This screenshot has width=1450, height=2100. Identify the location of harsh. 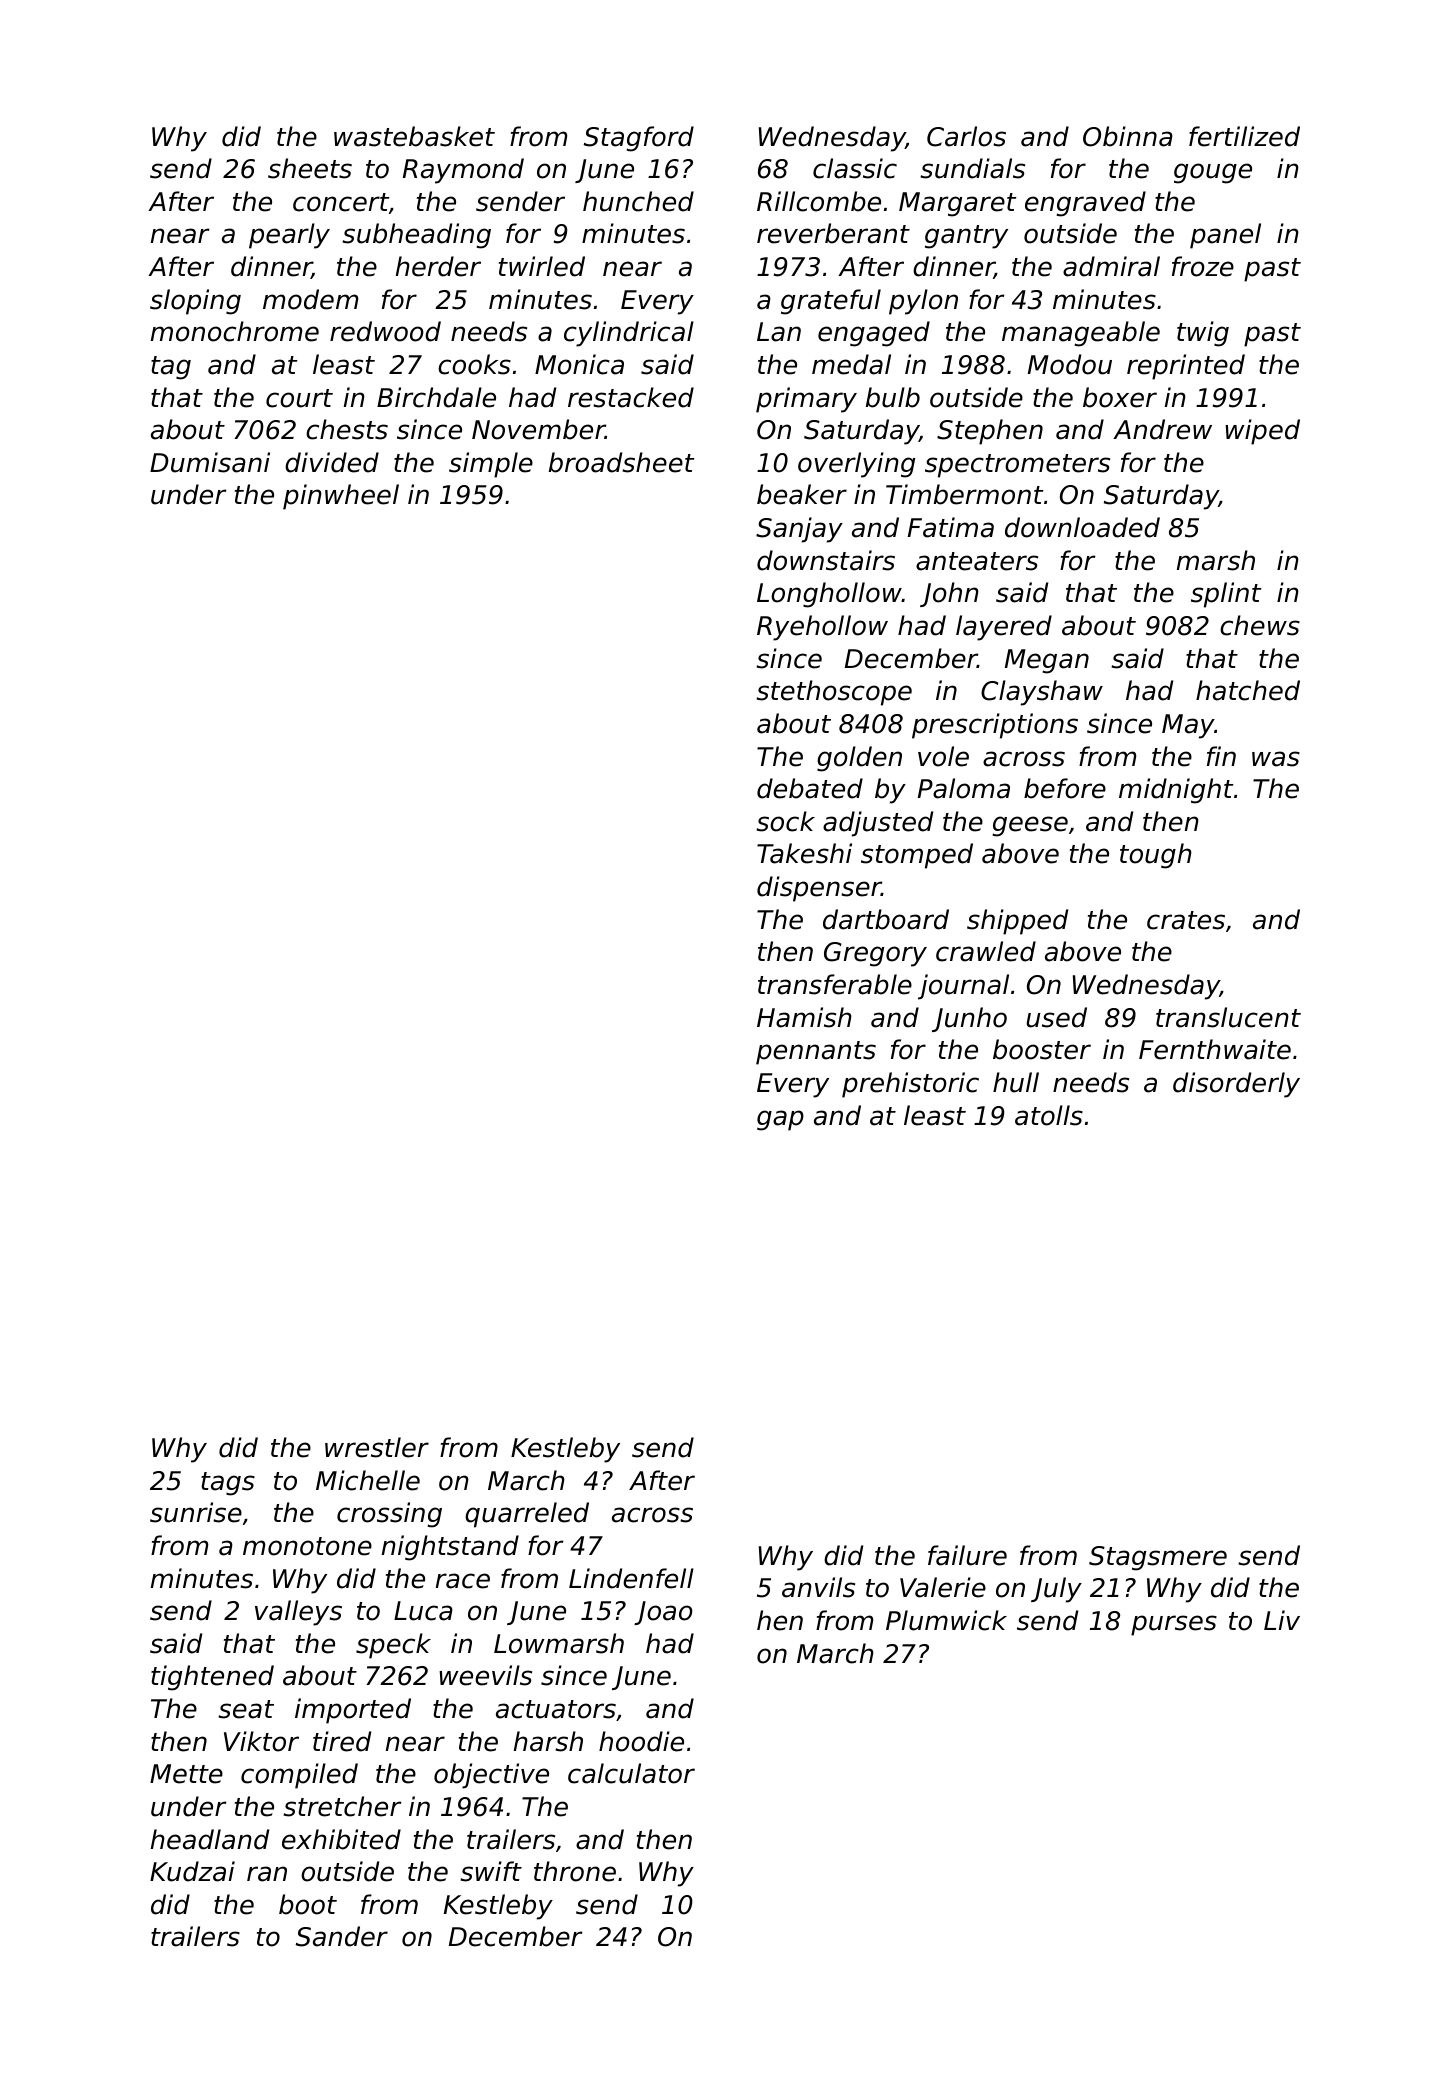
(548, 1741).
